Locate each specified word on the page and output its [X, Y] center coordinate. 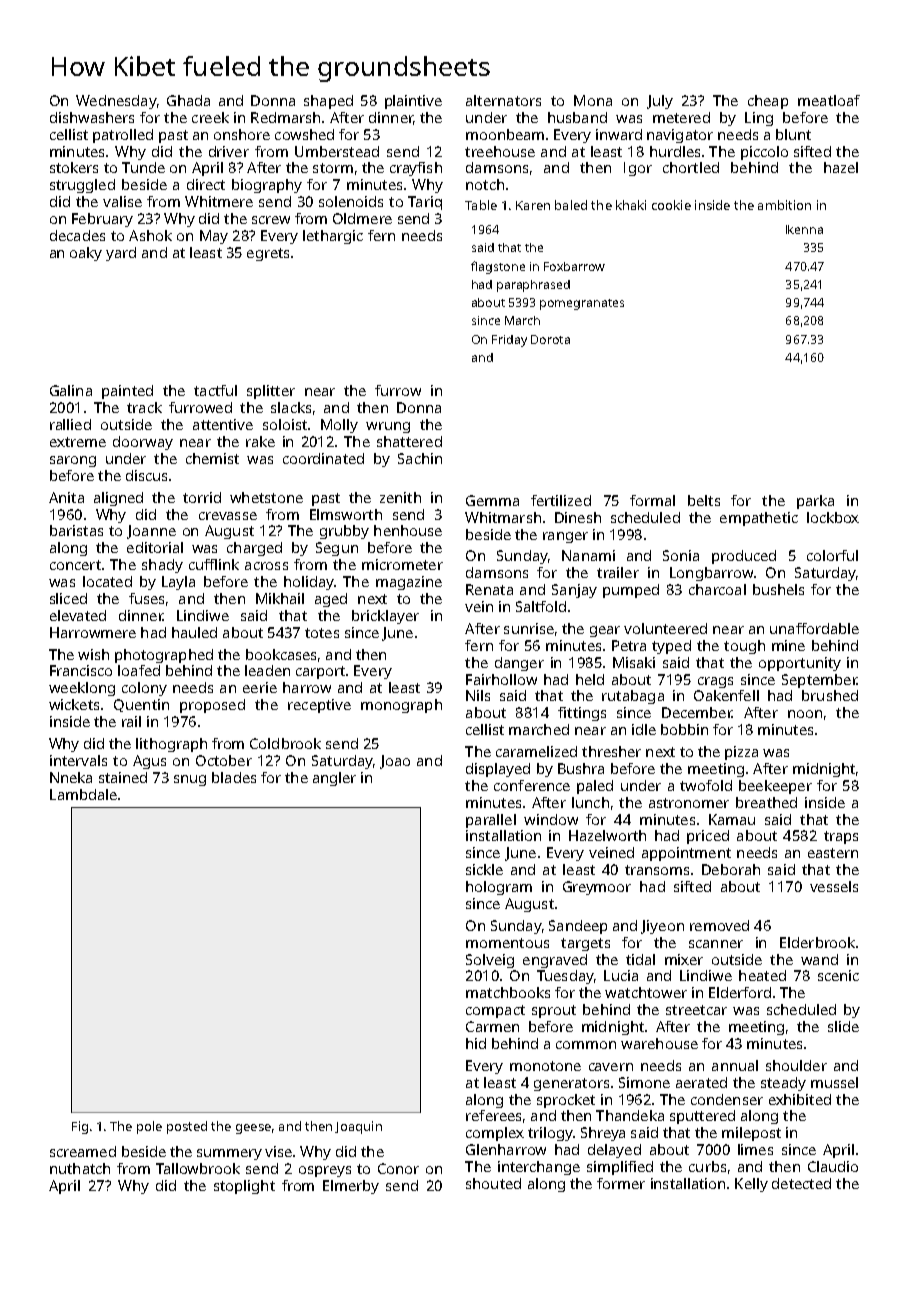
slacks [291, 407]
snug [190, 780]
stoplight [244, 1187]
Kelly [751, 1185]
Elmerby [351, 1187]
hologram [499, 888]
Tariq [425, 203]
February [102, 220]
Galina [71, 390]
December [697, 712]
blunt [793, 134]
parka [815, 502]
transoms [657, 870]
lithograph [171, 745]
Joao [395, 762]
